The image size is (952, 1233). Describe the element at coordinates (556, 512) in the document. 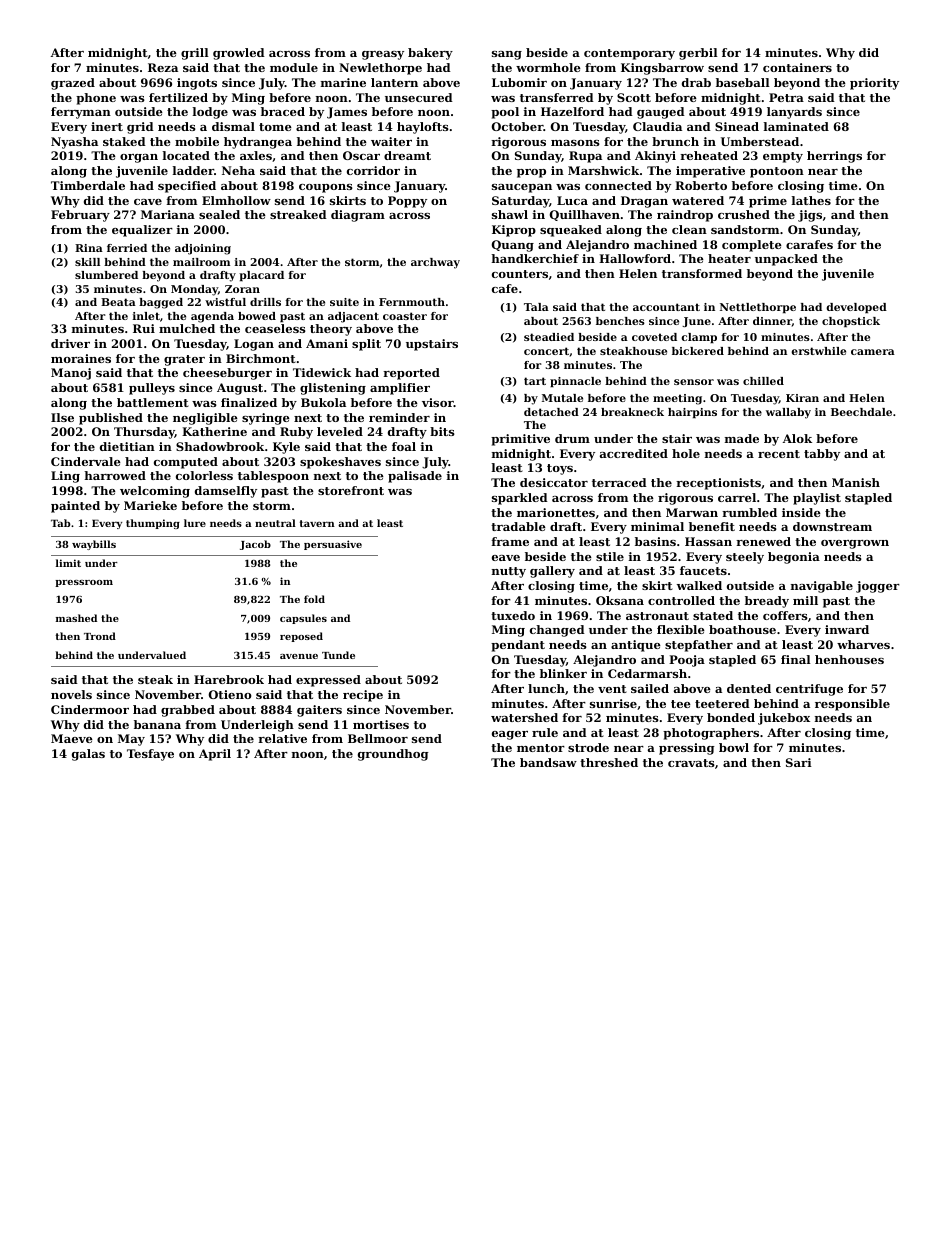

I see `marionettes` at that location.
